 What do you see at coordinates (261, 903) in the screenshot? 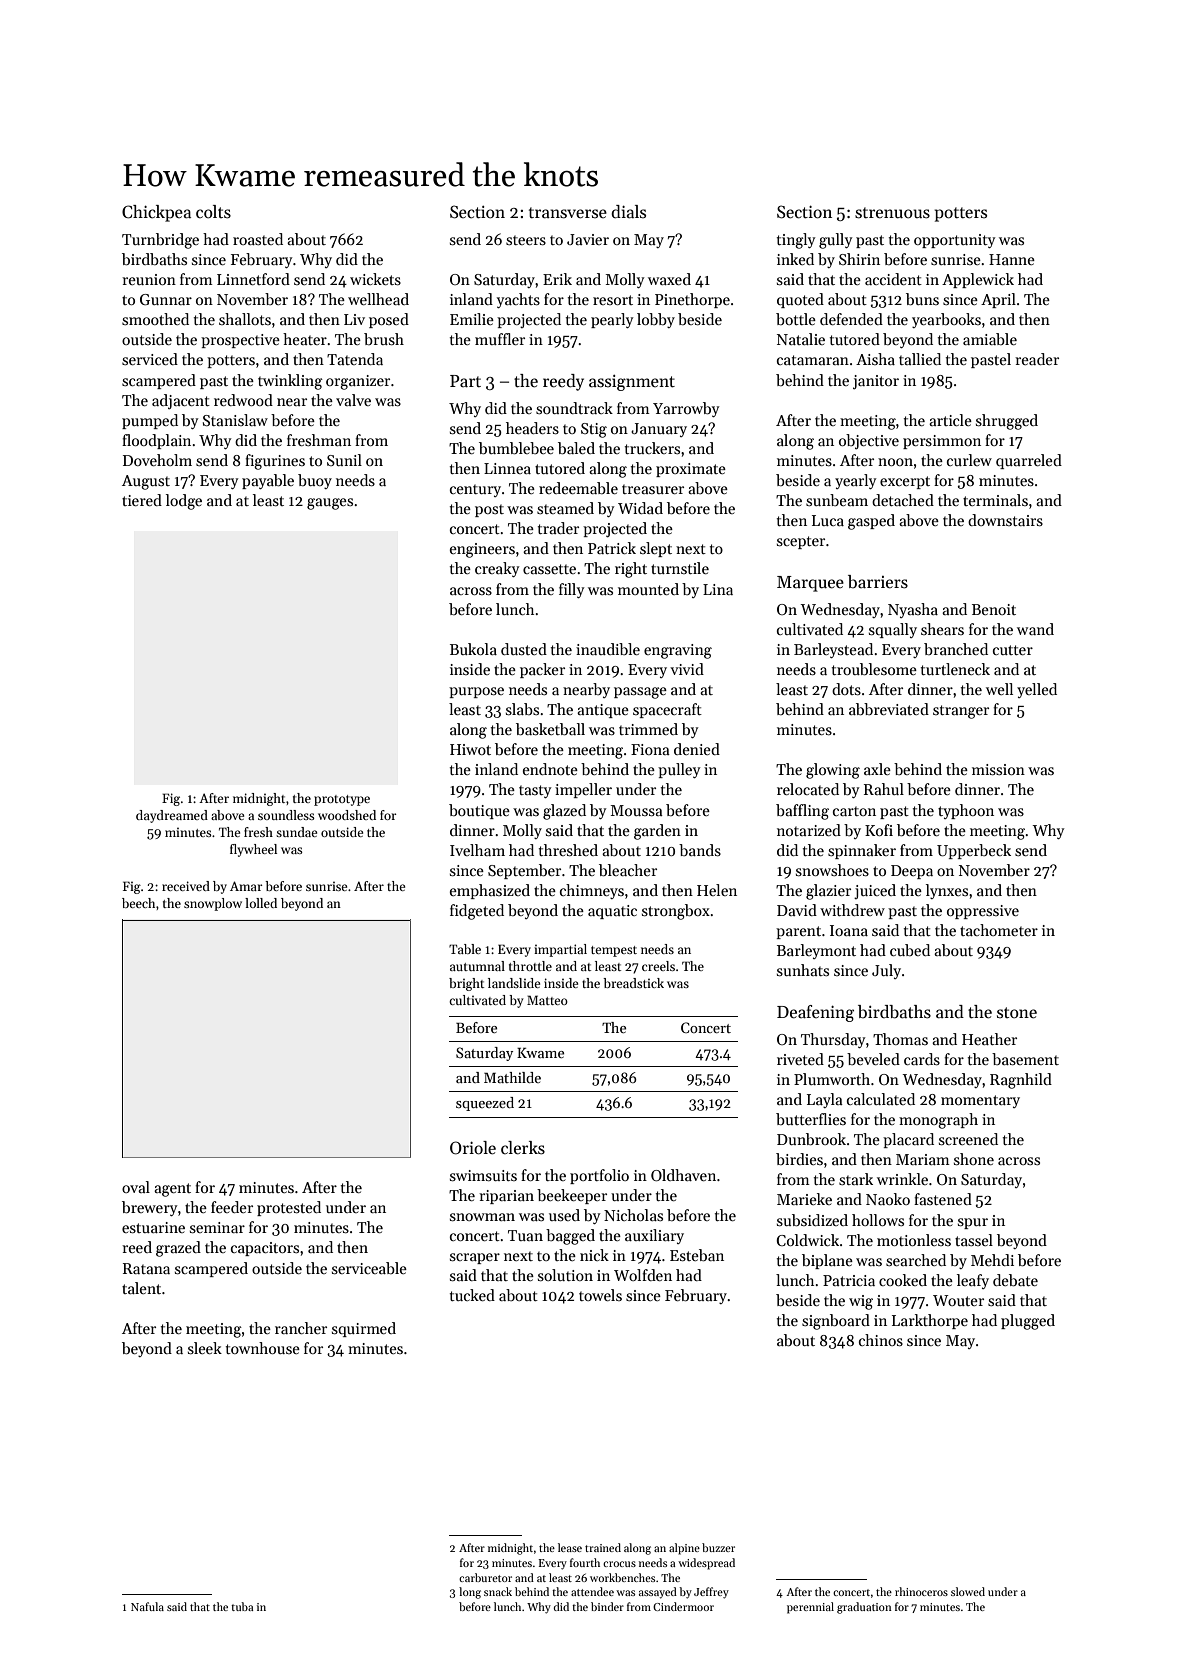
I see `lolled` at bounding box center [261, 903].
